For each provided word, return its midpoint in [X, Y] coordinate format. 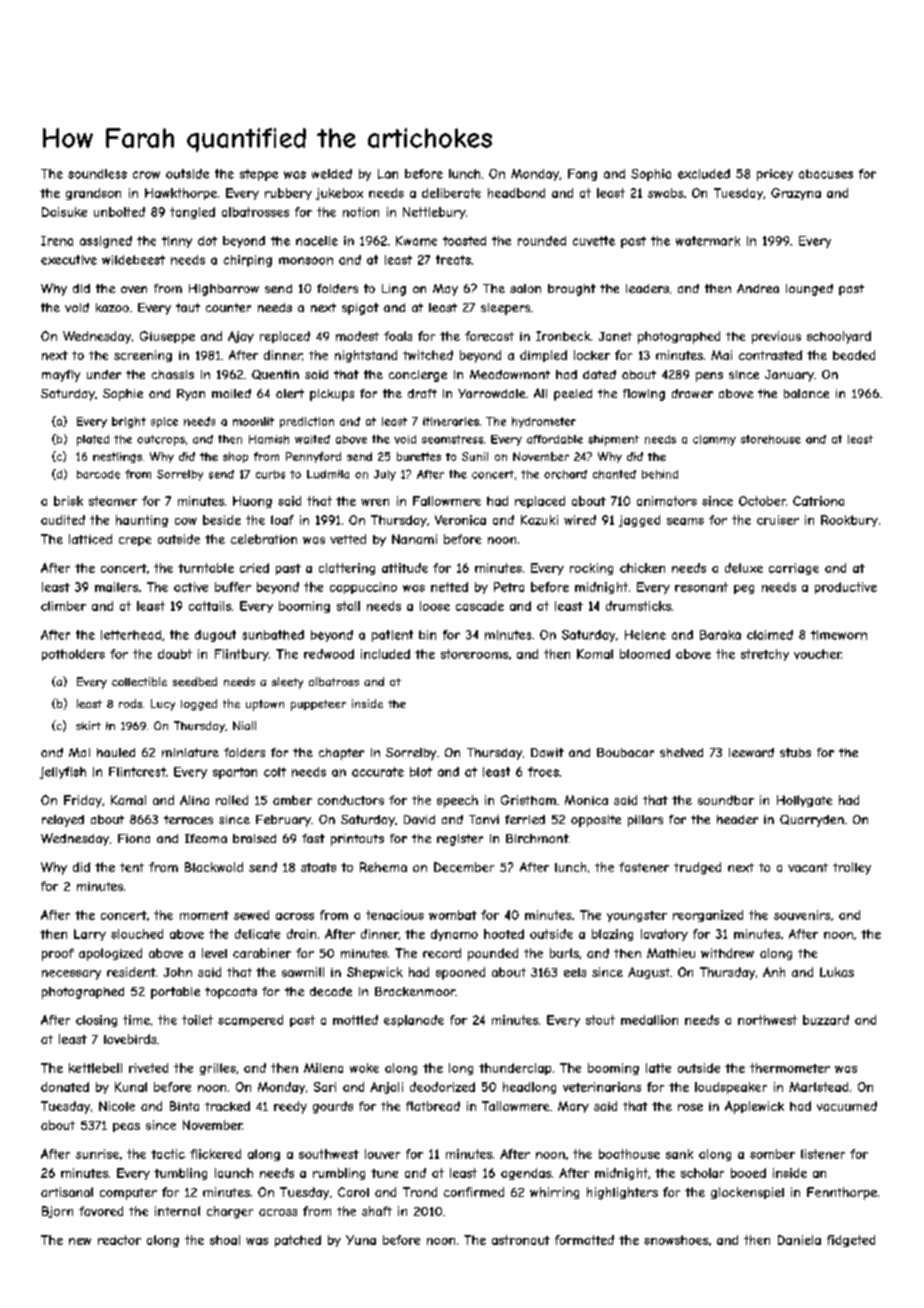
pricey [775, 175]
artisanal [67, 1192]
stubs [795, 752]
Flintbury [242, 655]
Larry [90, 935]
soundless [97, 174]
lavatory [664, 935]
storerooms [474, 654]
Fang [582, 175]
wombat [453, 915]
